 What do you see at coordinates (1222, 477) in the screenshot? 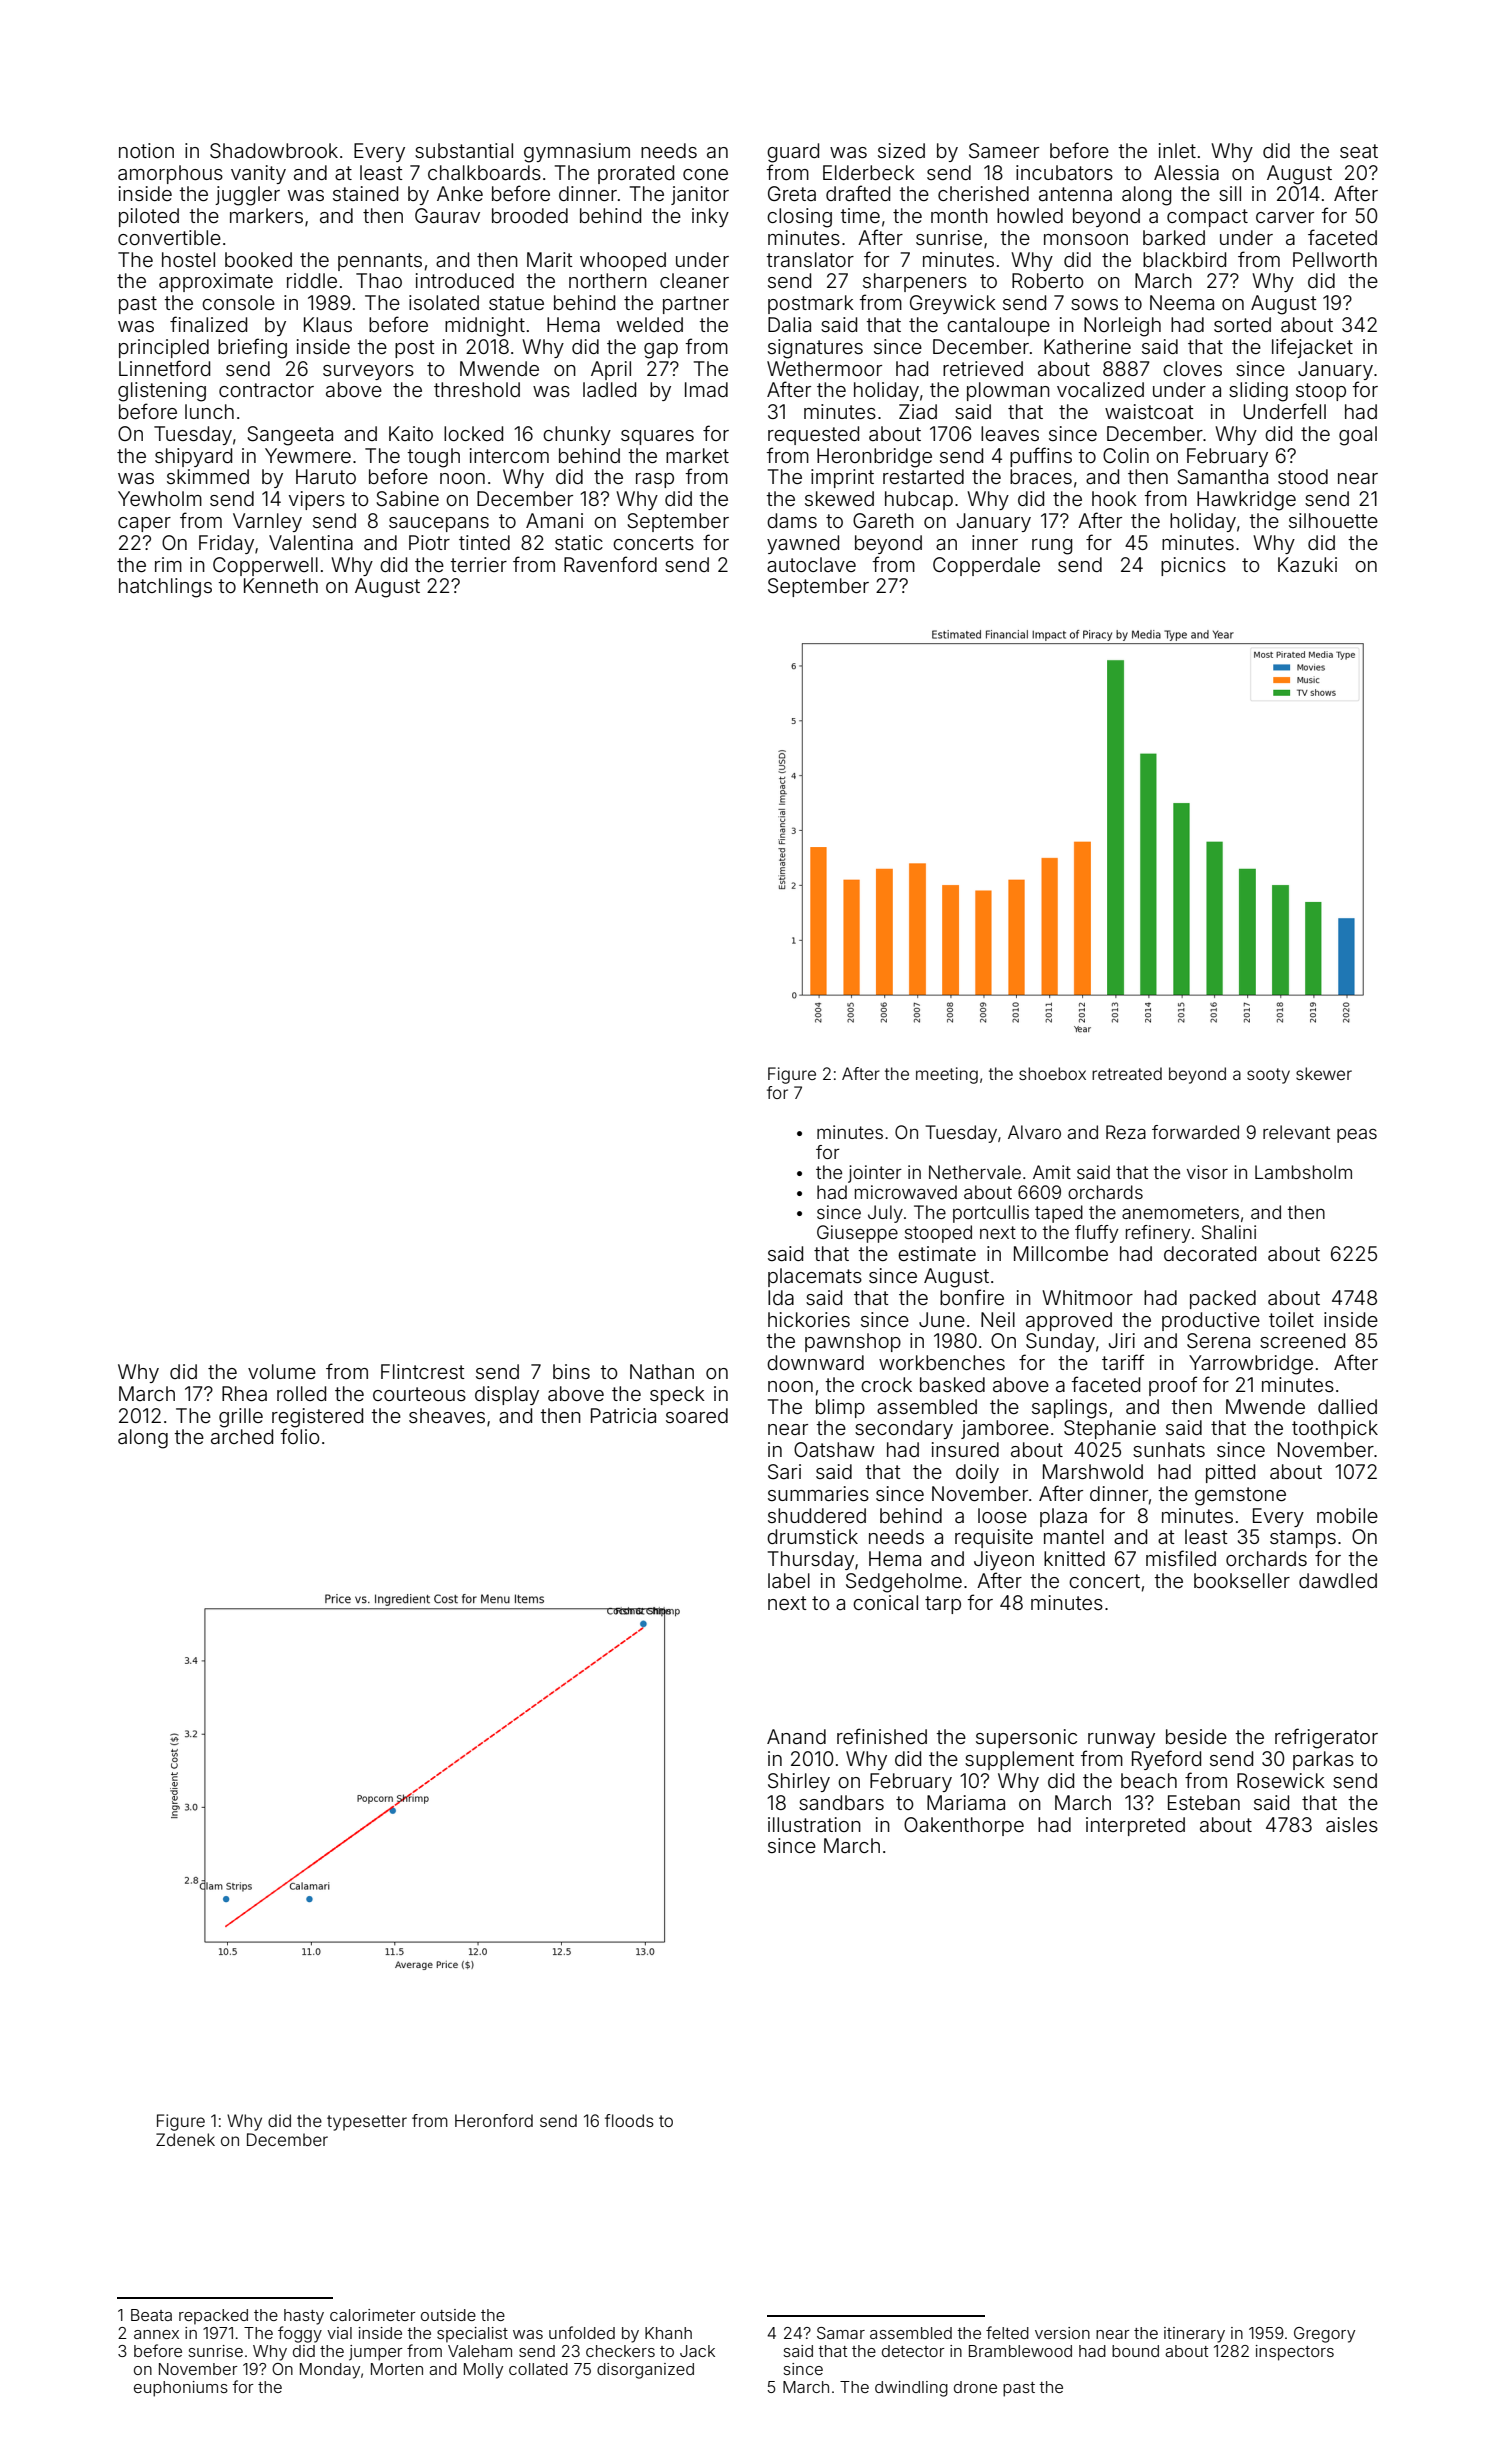
I see `Samantha` at bounding box center [1222, 477].
